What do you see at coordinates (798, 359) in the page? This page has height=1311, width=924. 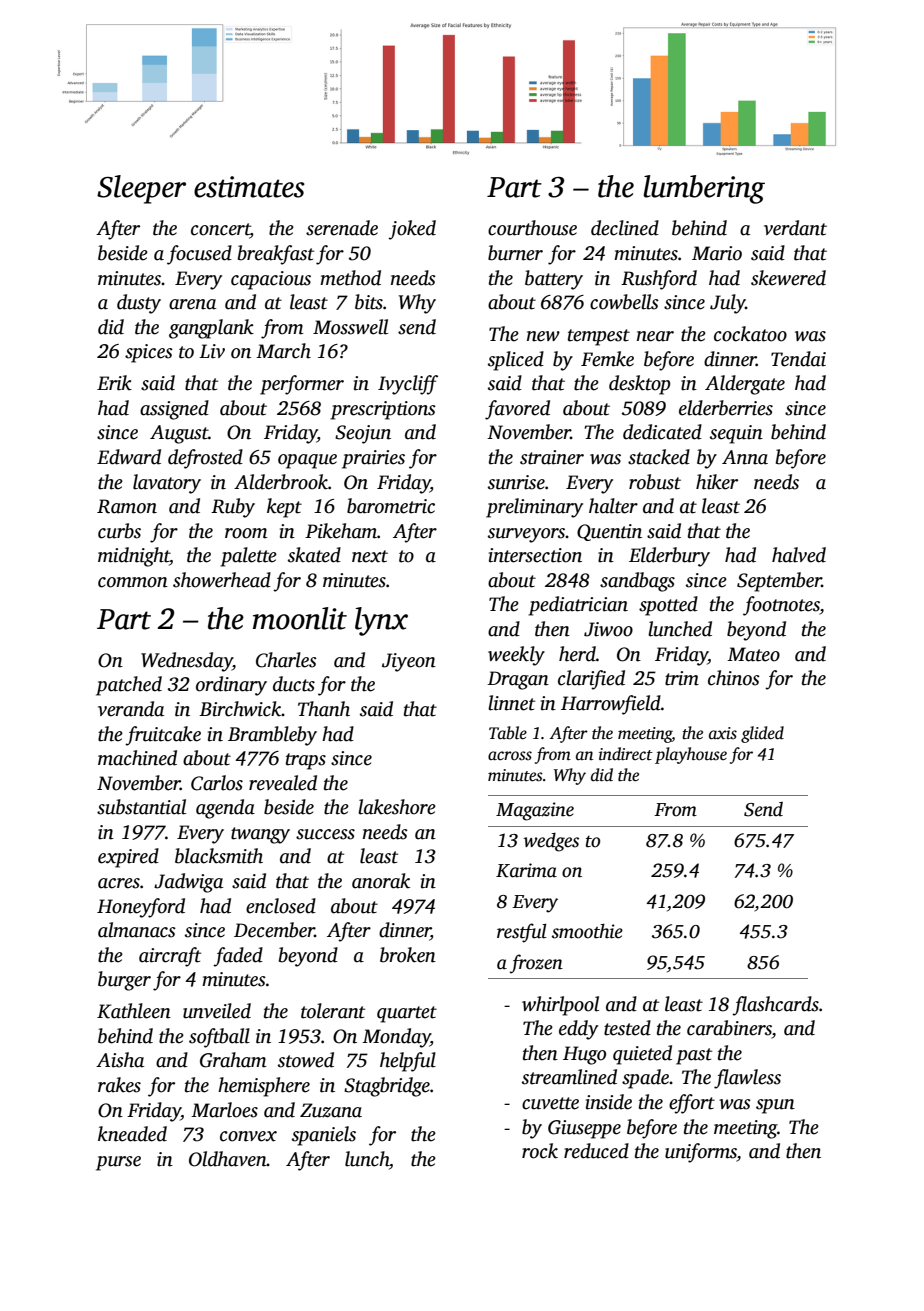 I see `Tendai` at bounding box center [798, 359].
